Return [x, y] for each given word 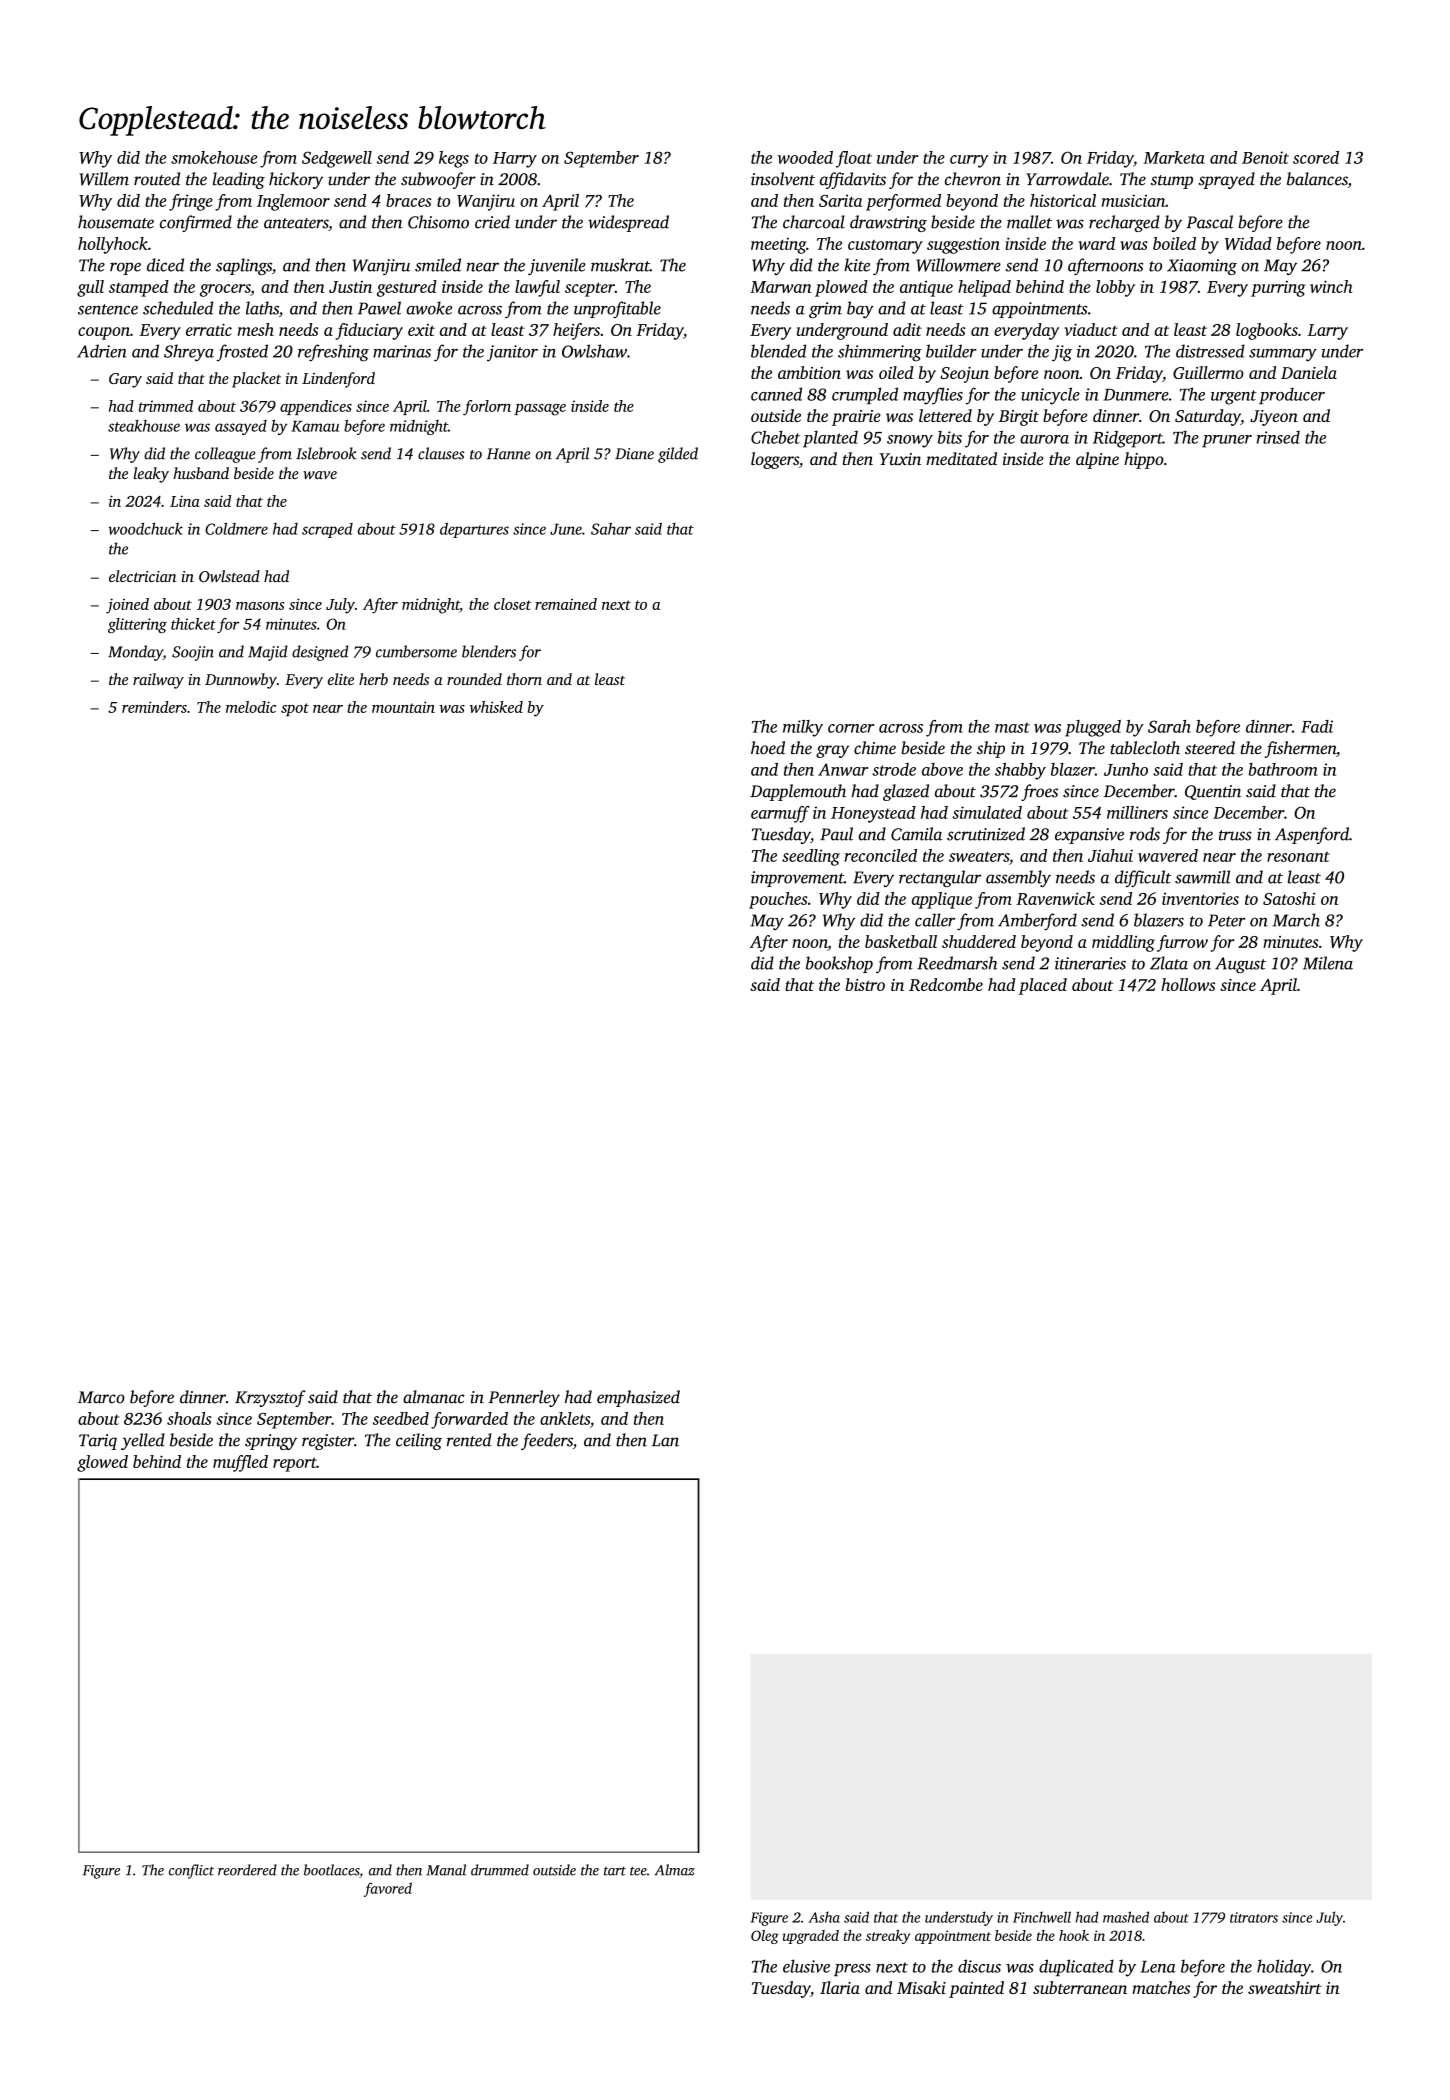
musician [1133, 200]
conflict [191, 1871]
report [295, 1464]
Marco [101, 1397]
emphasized [638, 1398]
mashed [1126, 1917]
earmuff [780, 814]
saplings [244, 266]
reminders [154, 707]
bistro [865, 984]
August [1240, 965]
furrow [1182, 943]
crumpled [865, 395]
